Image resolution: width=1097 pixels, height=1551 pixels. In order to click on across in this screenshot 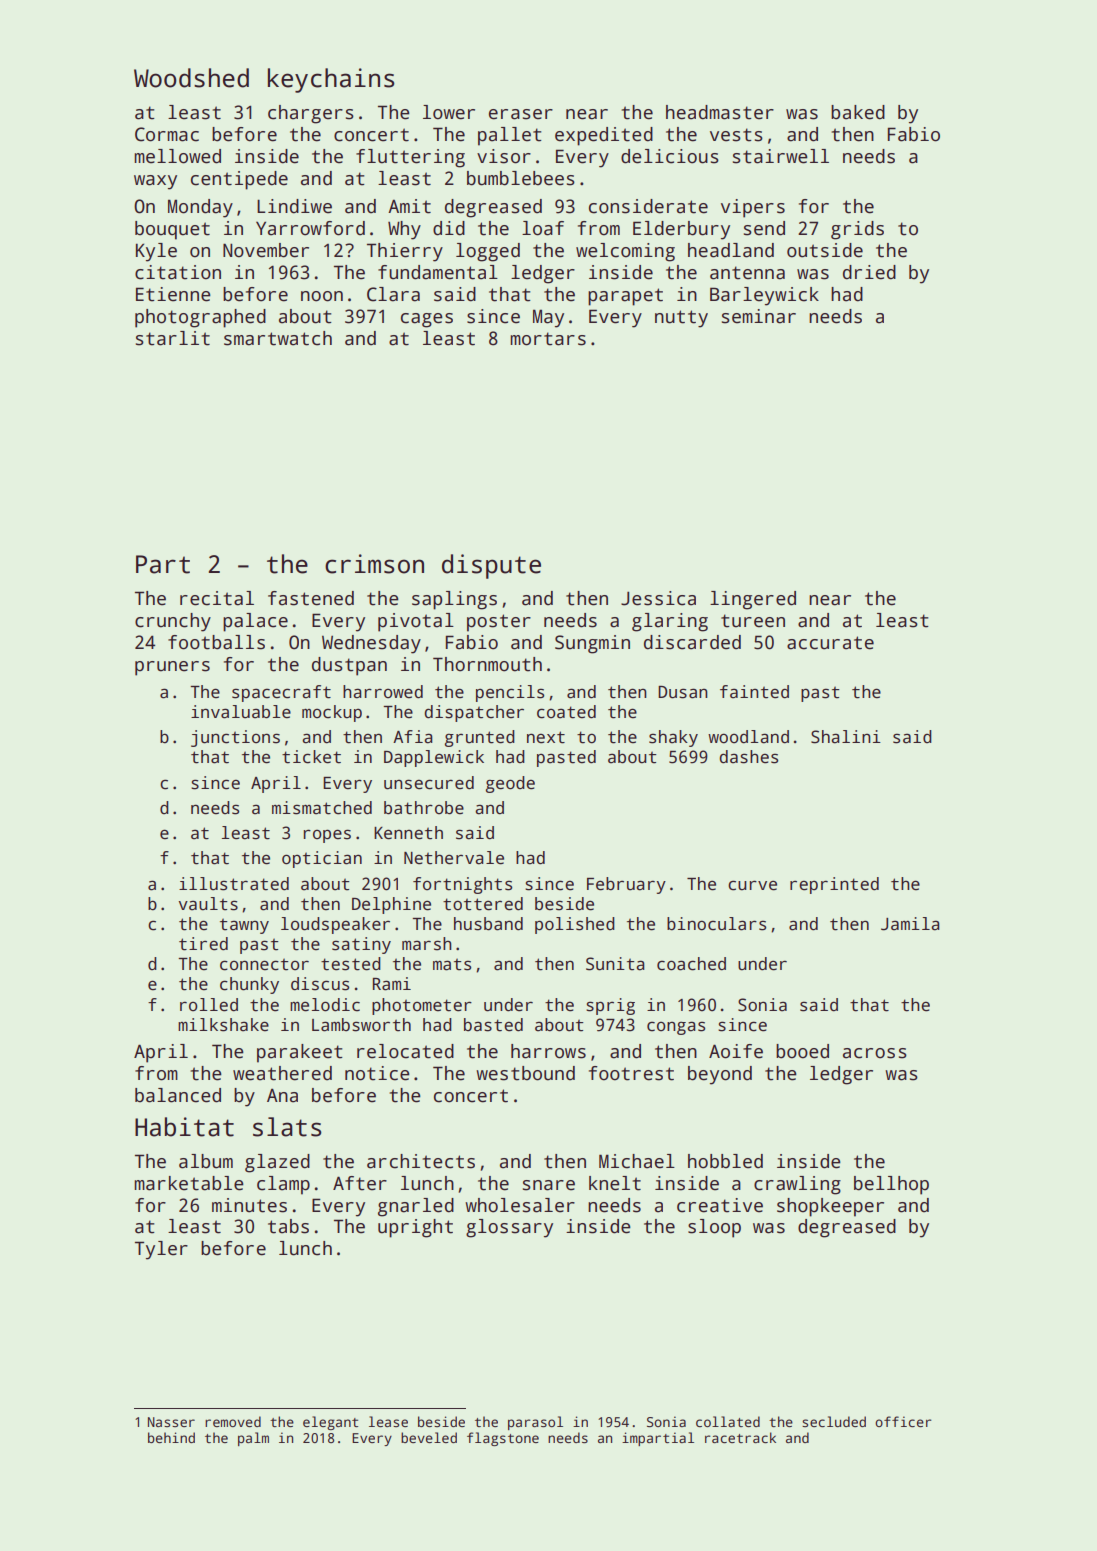, I will do `click(875, 1053)`.
